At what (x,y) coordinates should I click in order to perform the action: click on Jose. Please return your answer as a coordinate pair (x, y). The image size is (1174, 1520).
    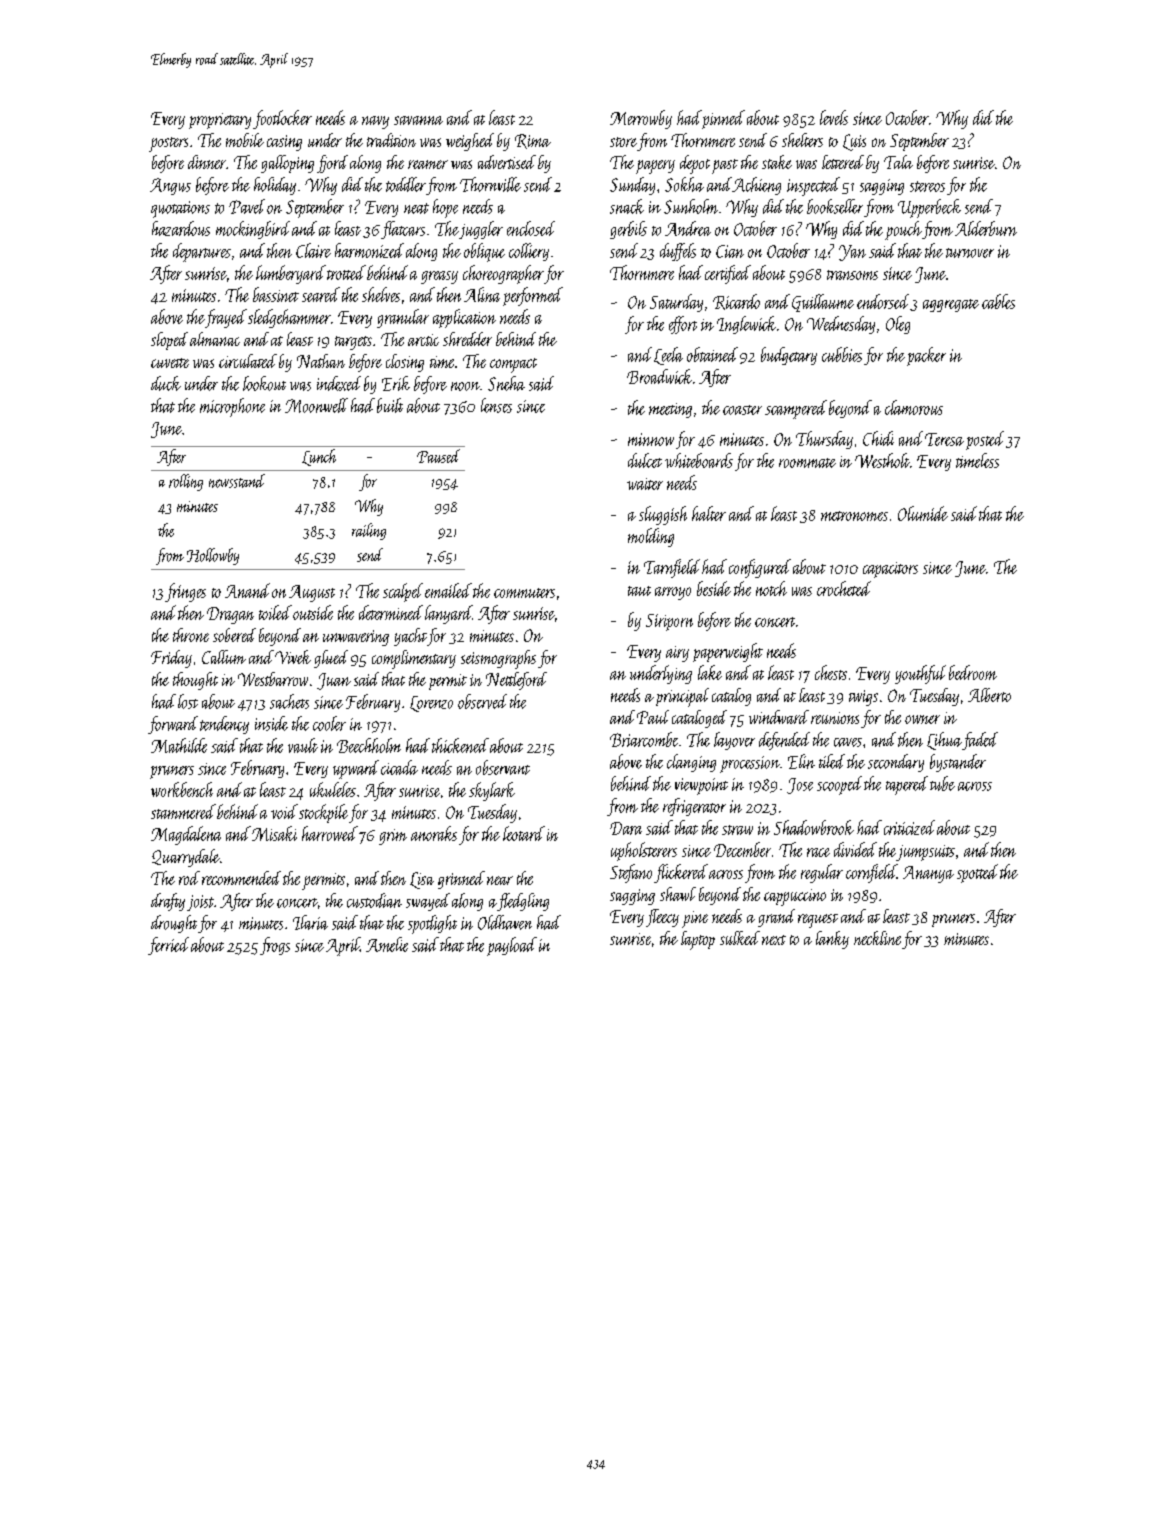
    Looking at the image, I should click on (800, 786).
